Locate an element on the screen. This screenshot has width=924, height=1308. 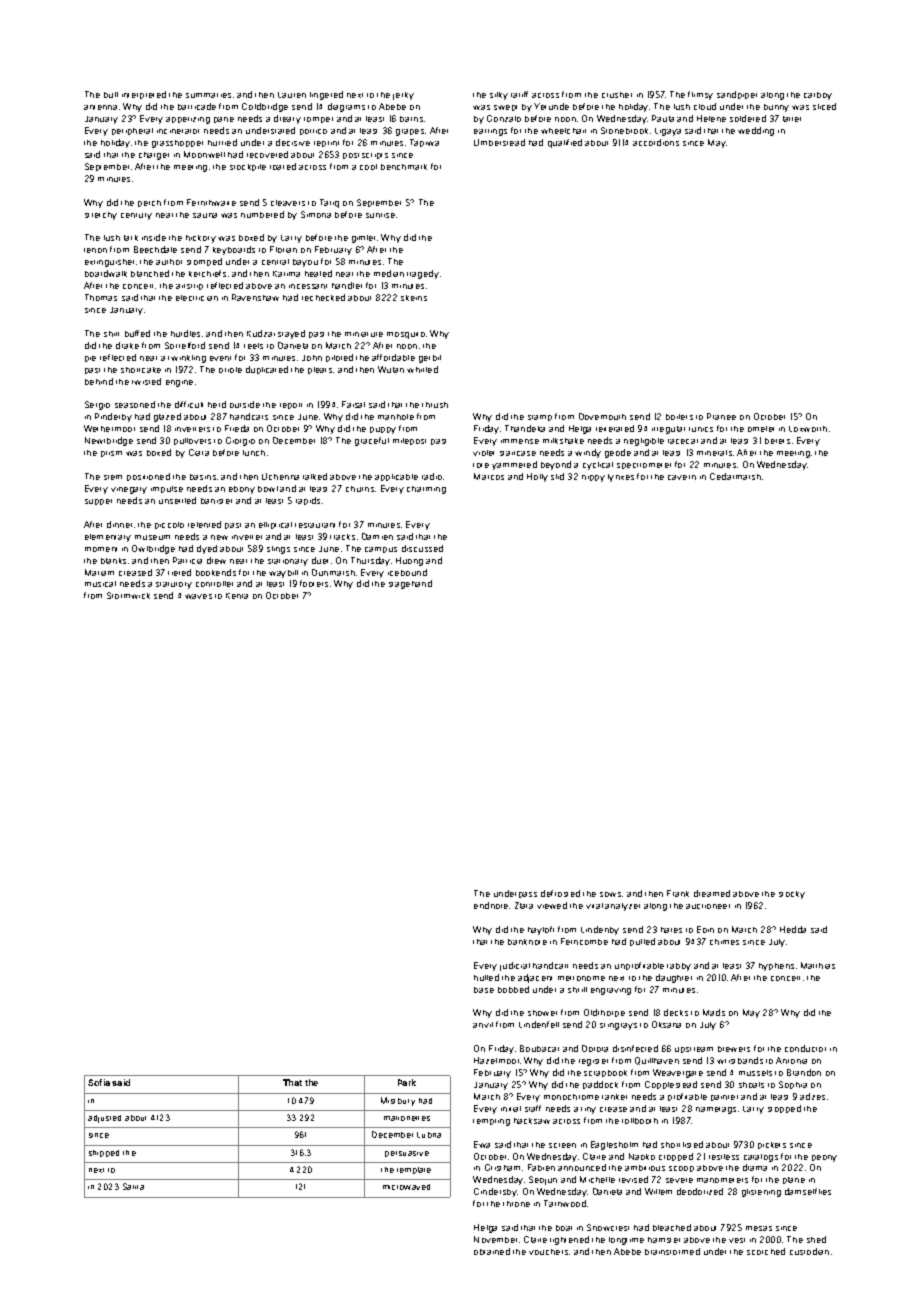
radio is located at coordinates (432, 476).
